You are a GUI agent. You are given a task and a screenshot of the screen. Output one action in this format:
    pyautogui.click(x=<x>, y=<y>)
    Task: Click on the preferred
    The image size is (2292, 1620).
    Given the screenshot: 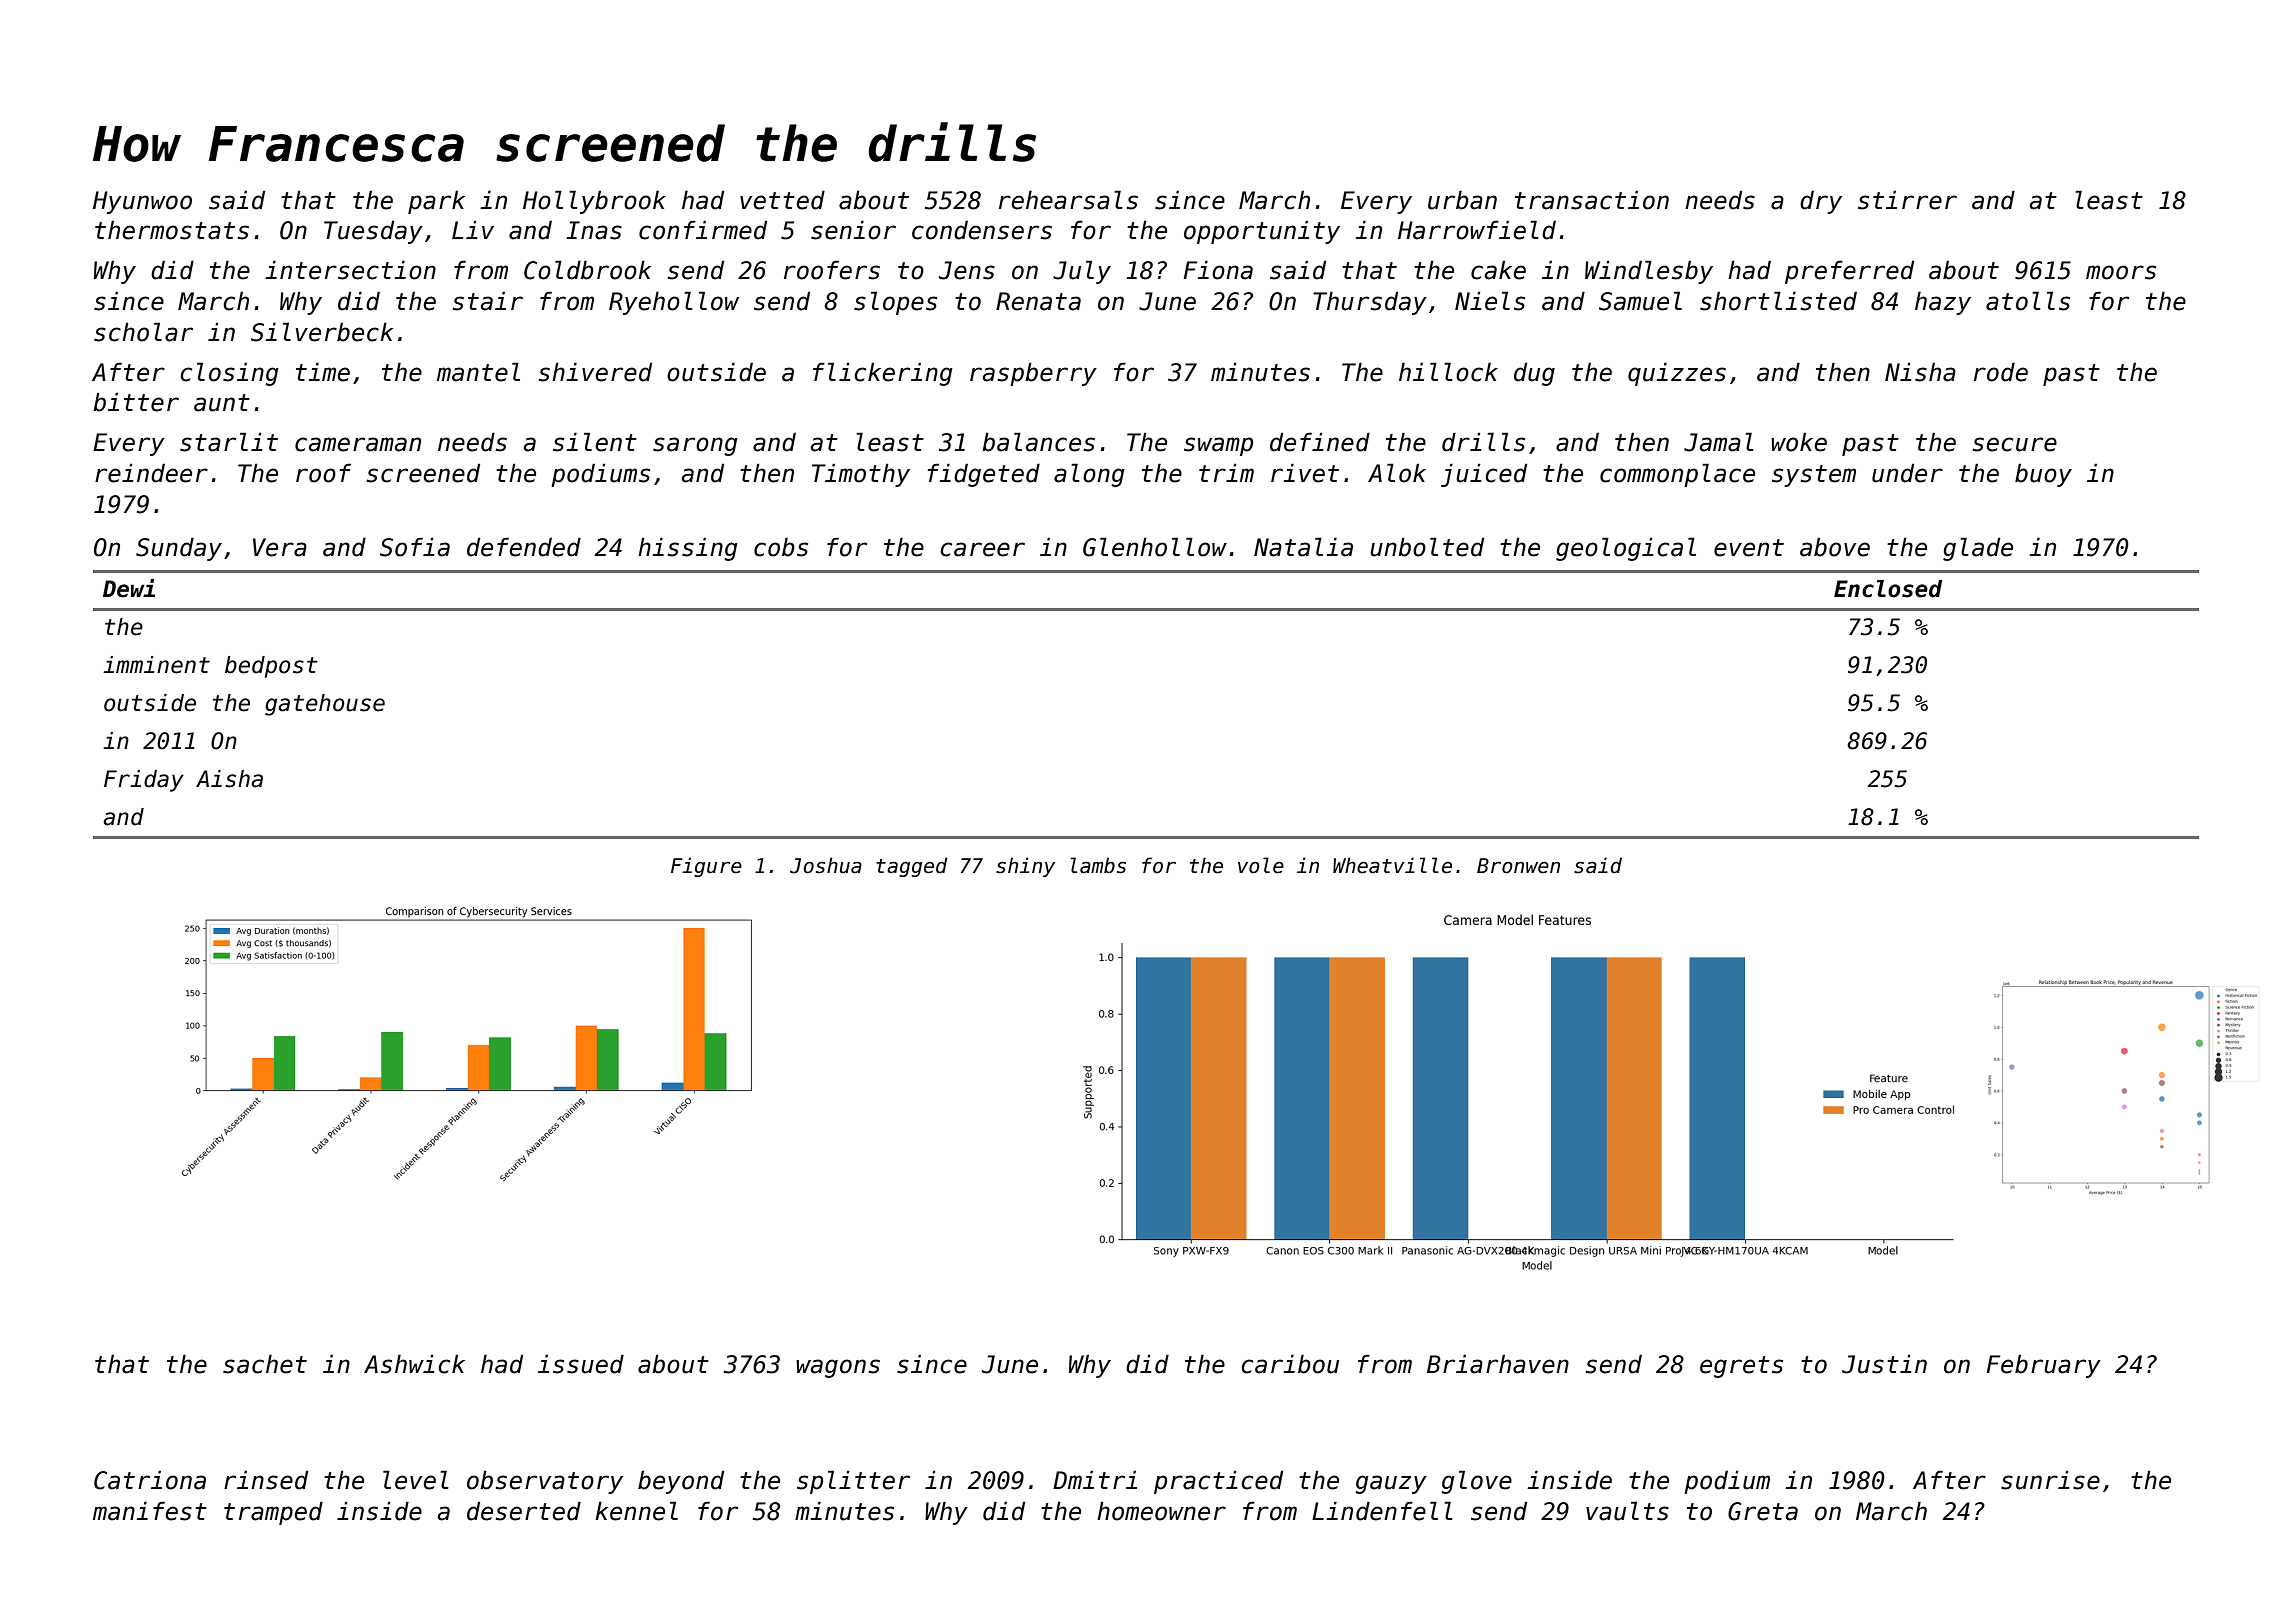 What is the action you would take?
    pyautogui.click(x=1849, y=272)
